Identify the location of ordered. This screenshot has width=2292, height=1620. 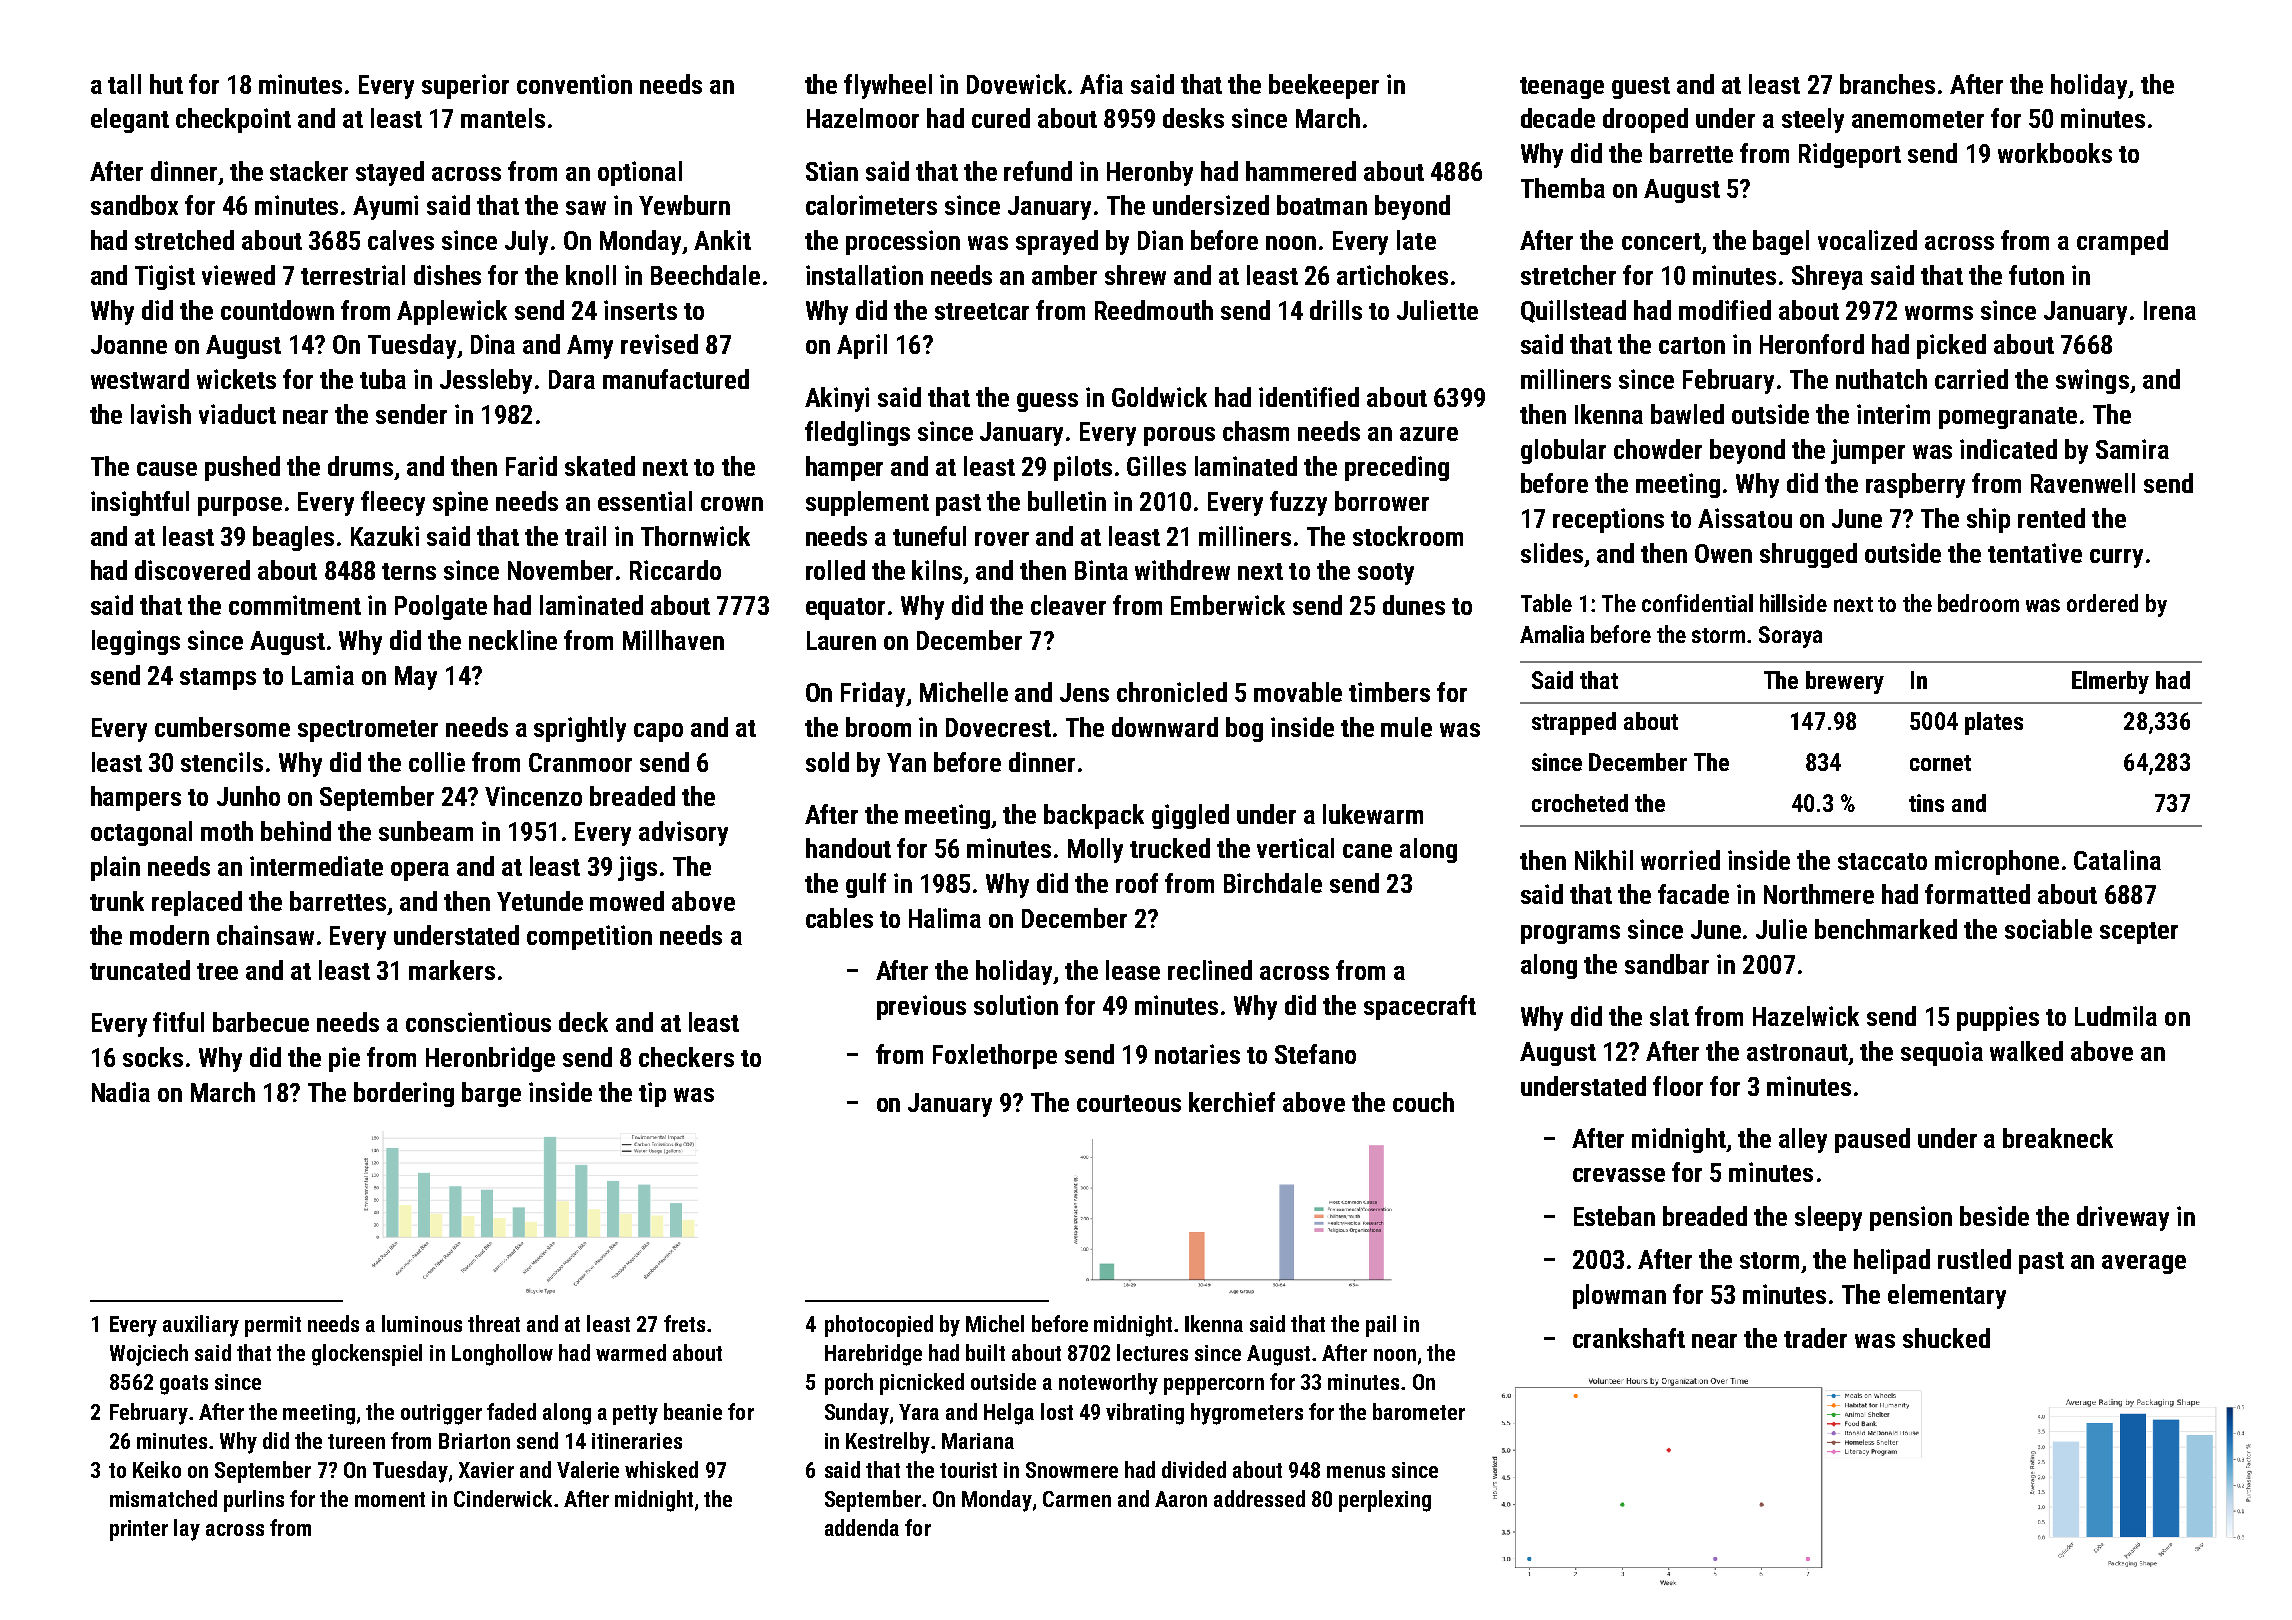
(2102, 603).
